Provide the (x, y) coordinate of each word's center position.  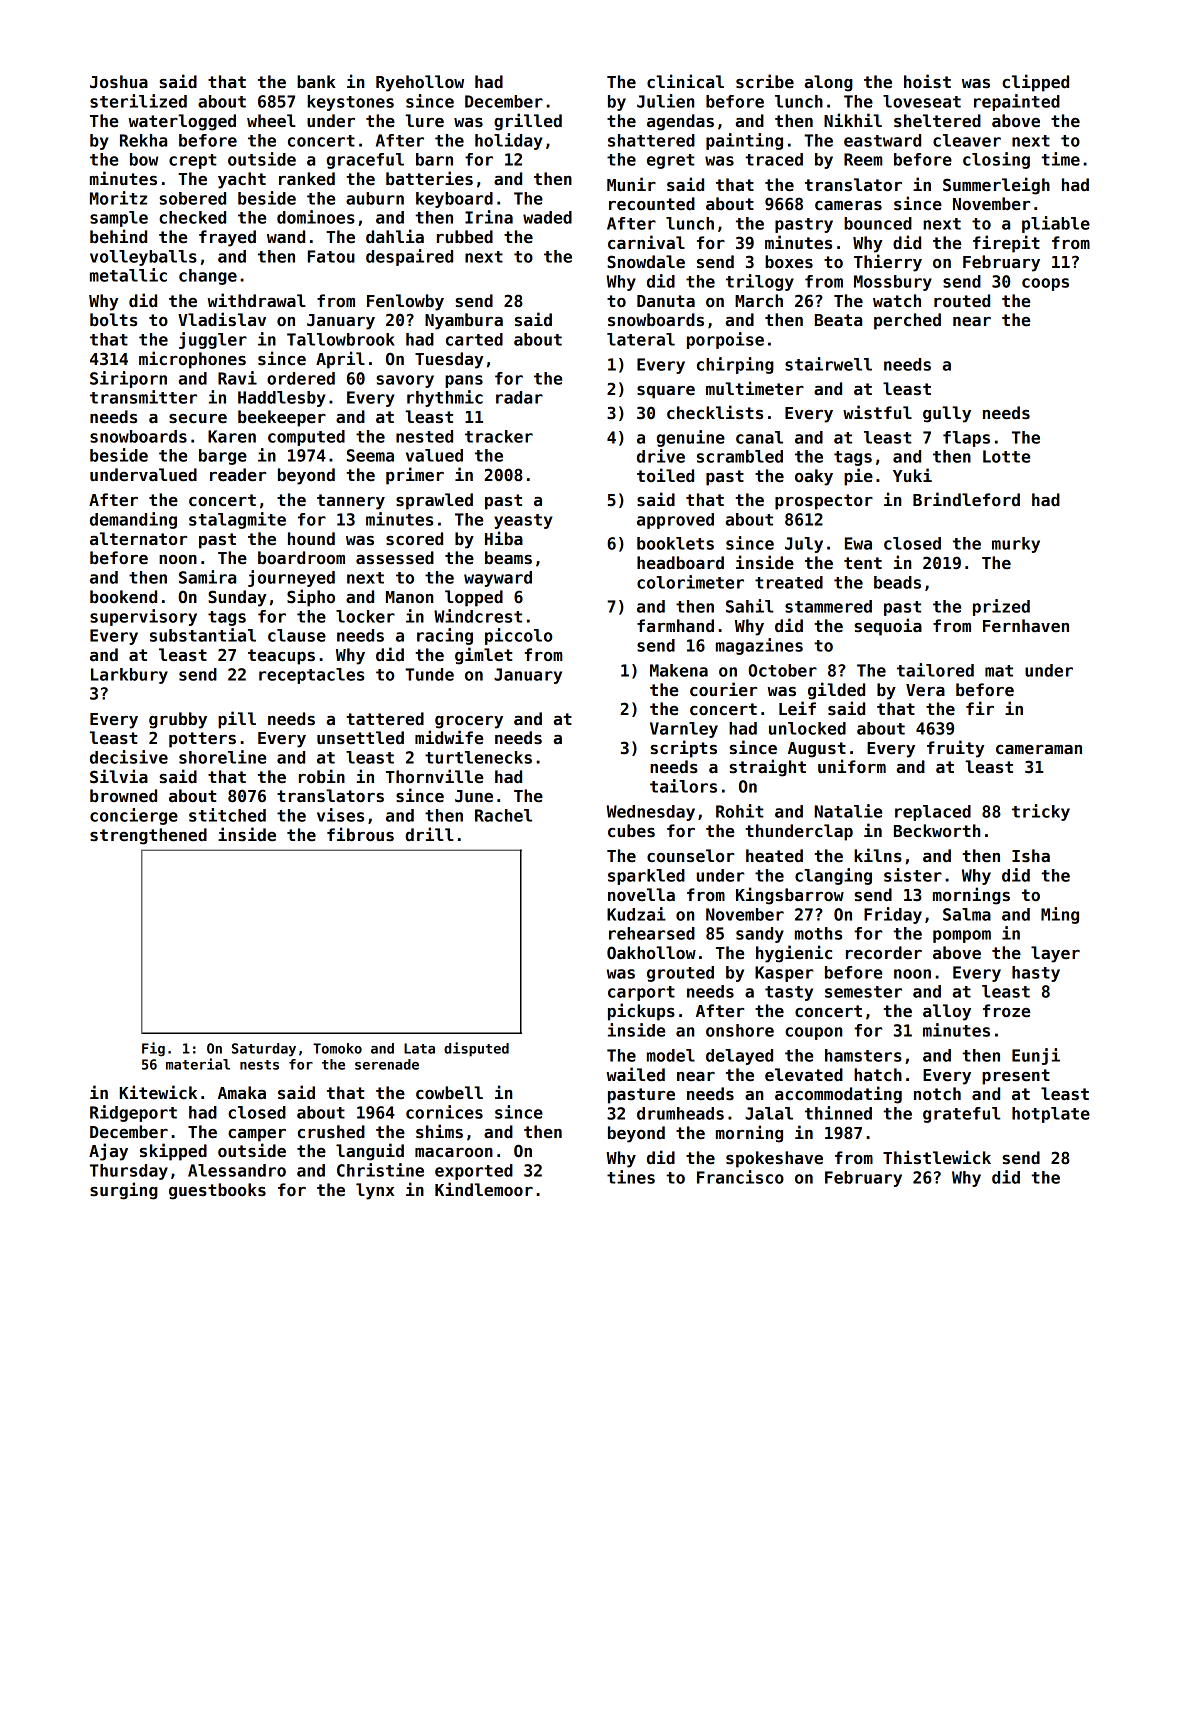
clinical (685, 81)
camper (257, 1135)
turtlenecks (478, 757)
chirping (735, 365)
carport (641, 993)
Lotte (1006, 456)
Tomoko (337, 1048)
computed (306, 438)
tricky (1041, 812)
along (829, 83)
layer (1055, 954)
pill (237, 720)
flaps (966, 439)
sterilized (138, 101)
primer (415, 476)
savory (405, 381)
